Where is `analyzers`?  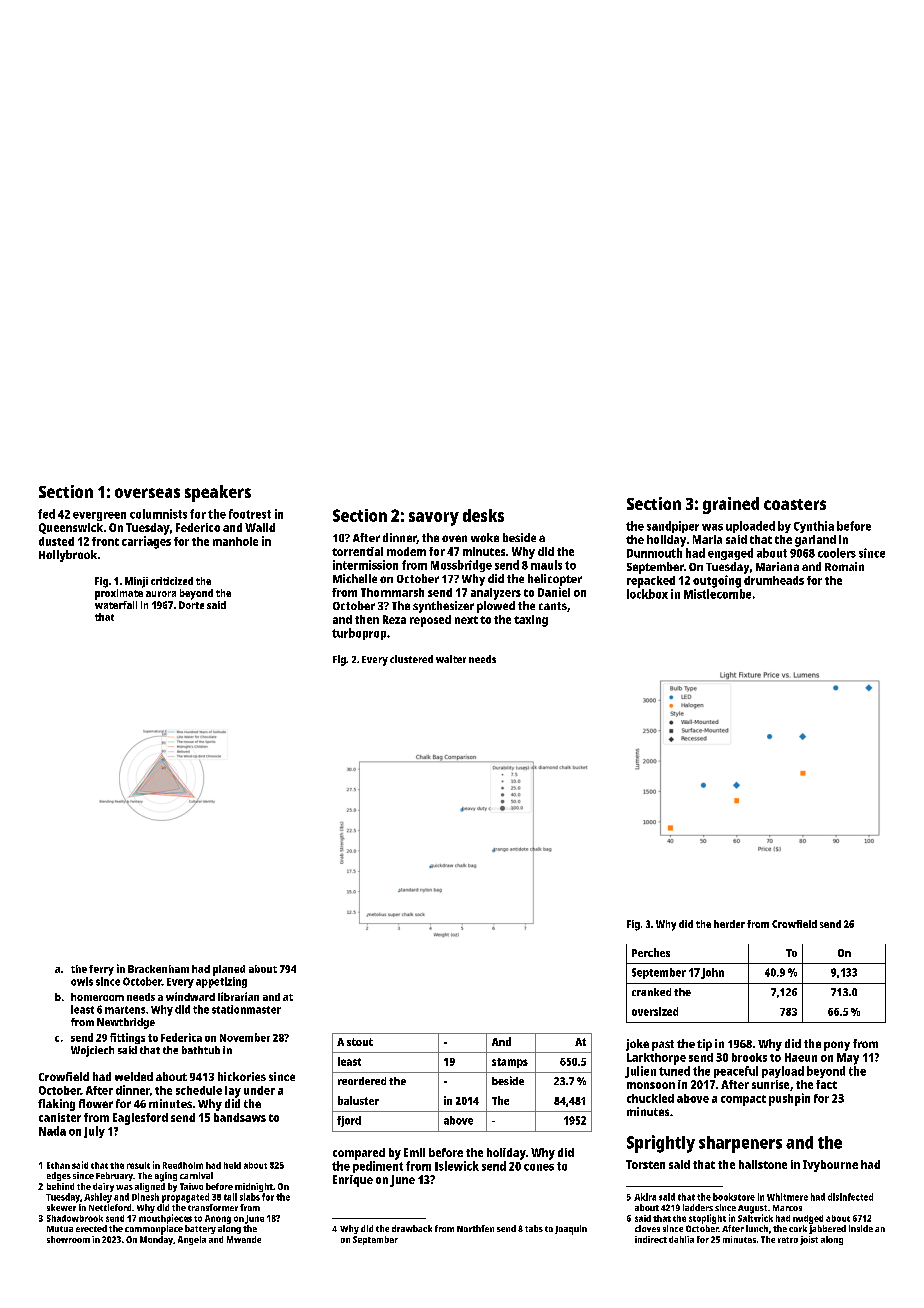
analyzers is located at coordinates (496, 594).
